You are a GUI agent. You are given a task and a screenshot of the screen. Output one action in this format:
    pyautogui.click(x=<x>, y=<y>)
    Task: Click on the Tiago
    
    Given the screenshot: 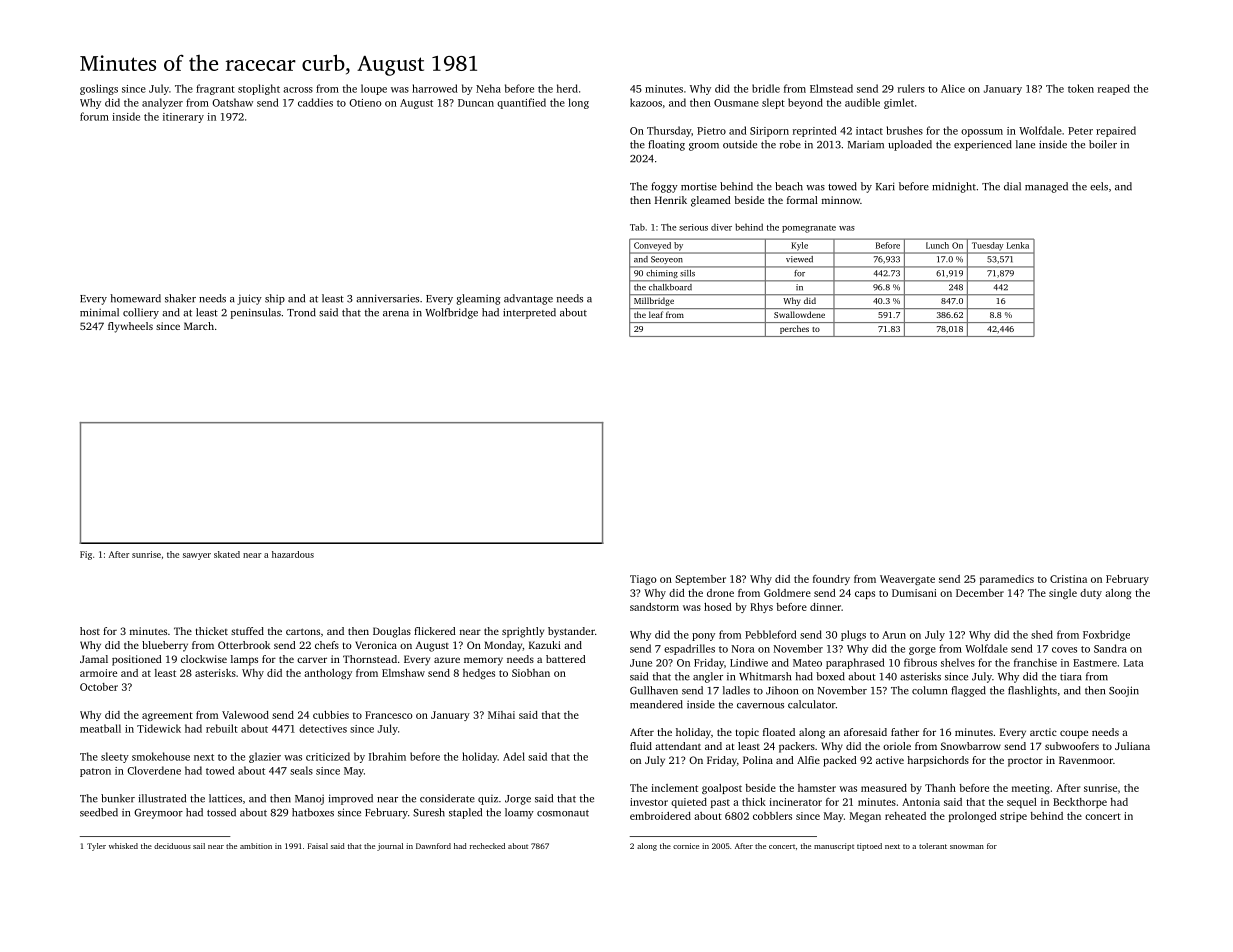 What is the action you would take?
    pyautogui.click(x=643, y=580)
